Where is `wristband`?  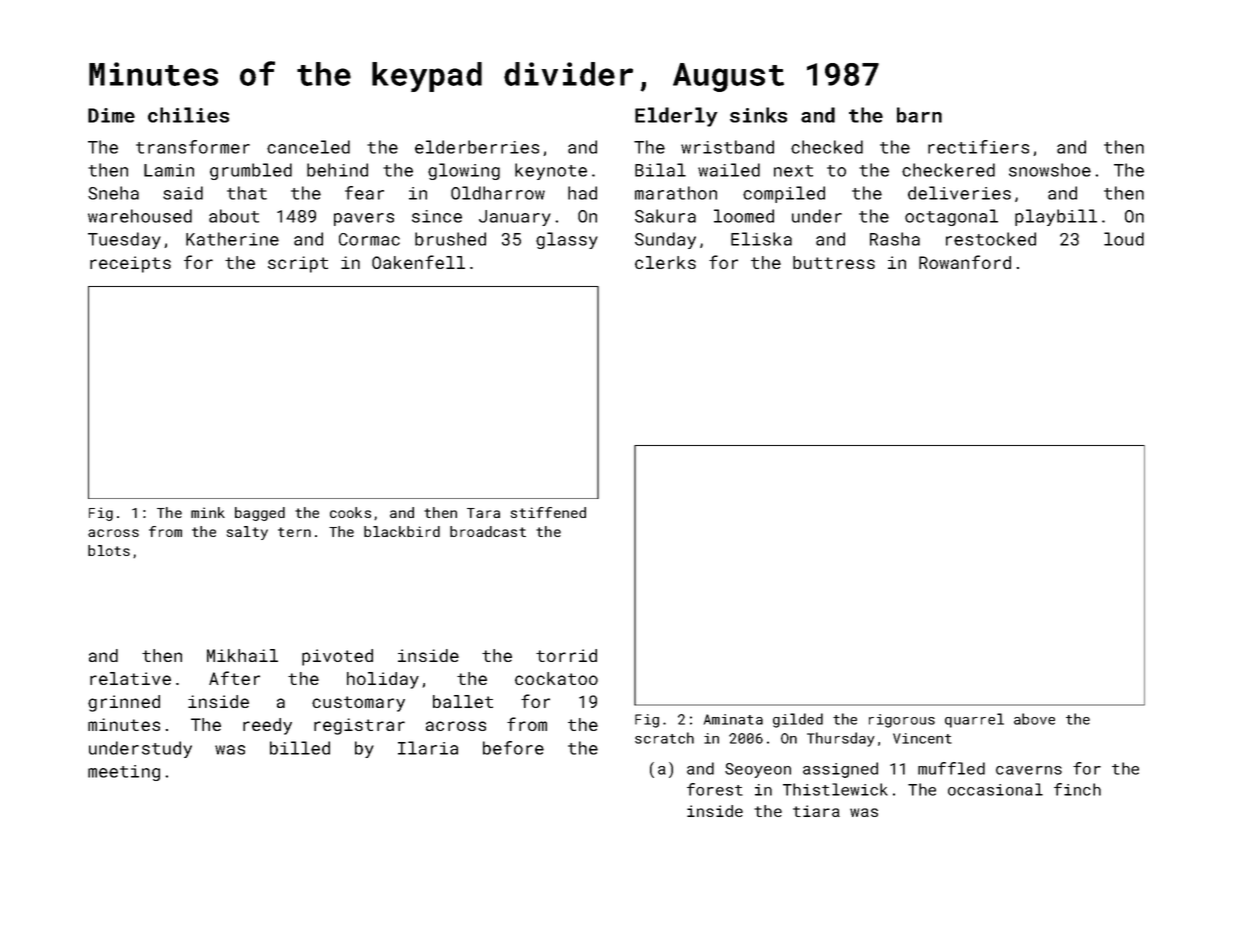 wristband is located at coordinates (727, 147).
